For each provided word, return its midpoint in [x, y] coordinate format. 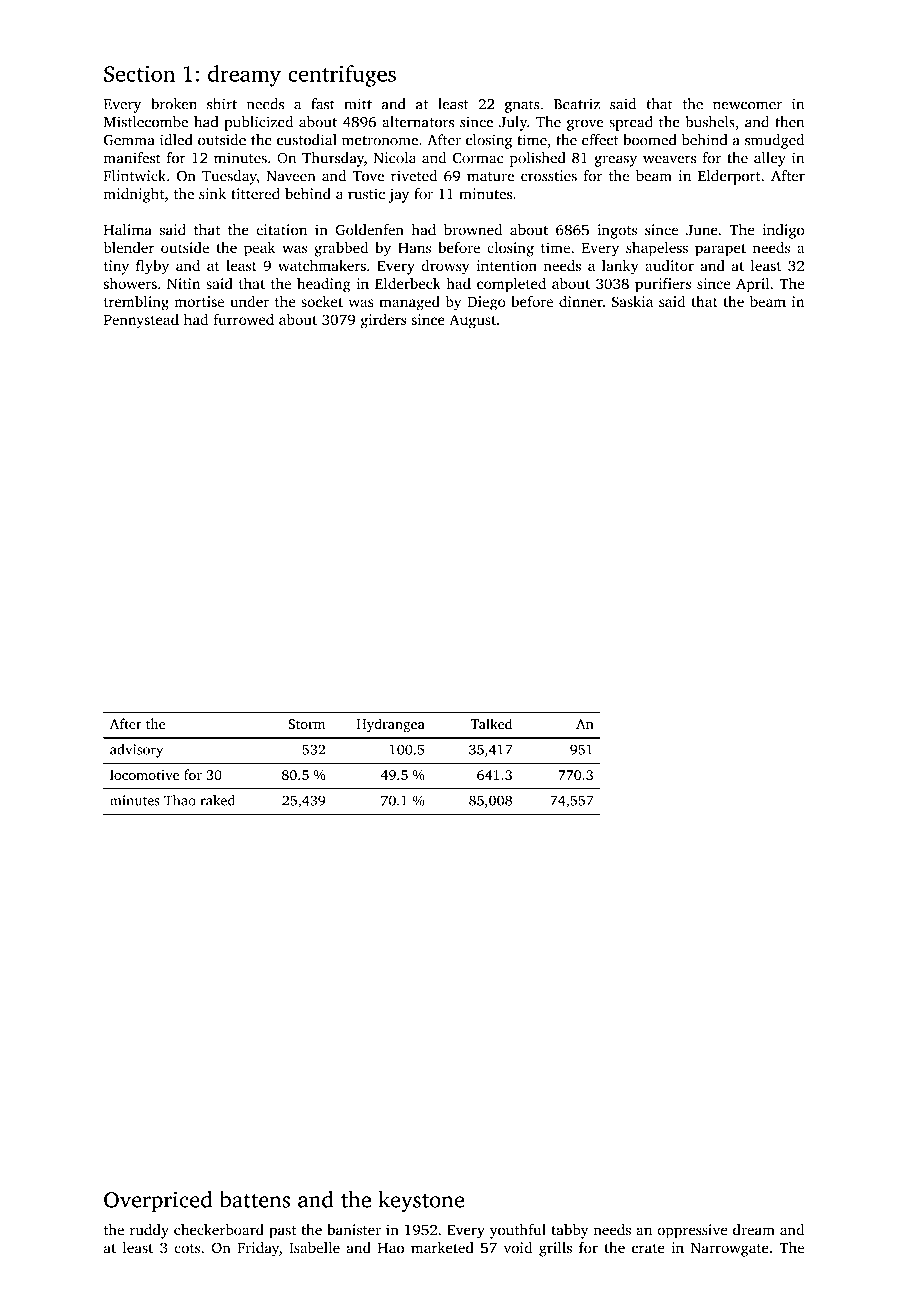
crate [648, 1248]
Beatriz [577, 104]
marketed [442, 1247]
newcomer [747, 106]
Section [139, 73]
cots [187, 1248]
